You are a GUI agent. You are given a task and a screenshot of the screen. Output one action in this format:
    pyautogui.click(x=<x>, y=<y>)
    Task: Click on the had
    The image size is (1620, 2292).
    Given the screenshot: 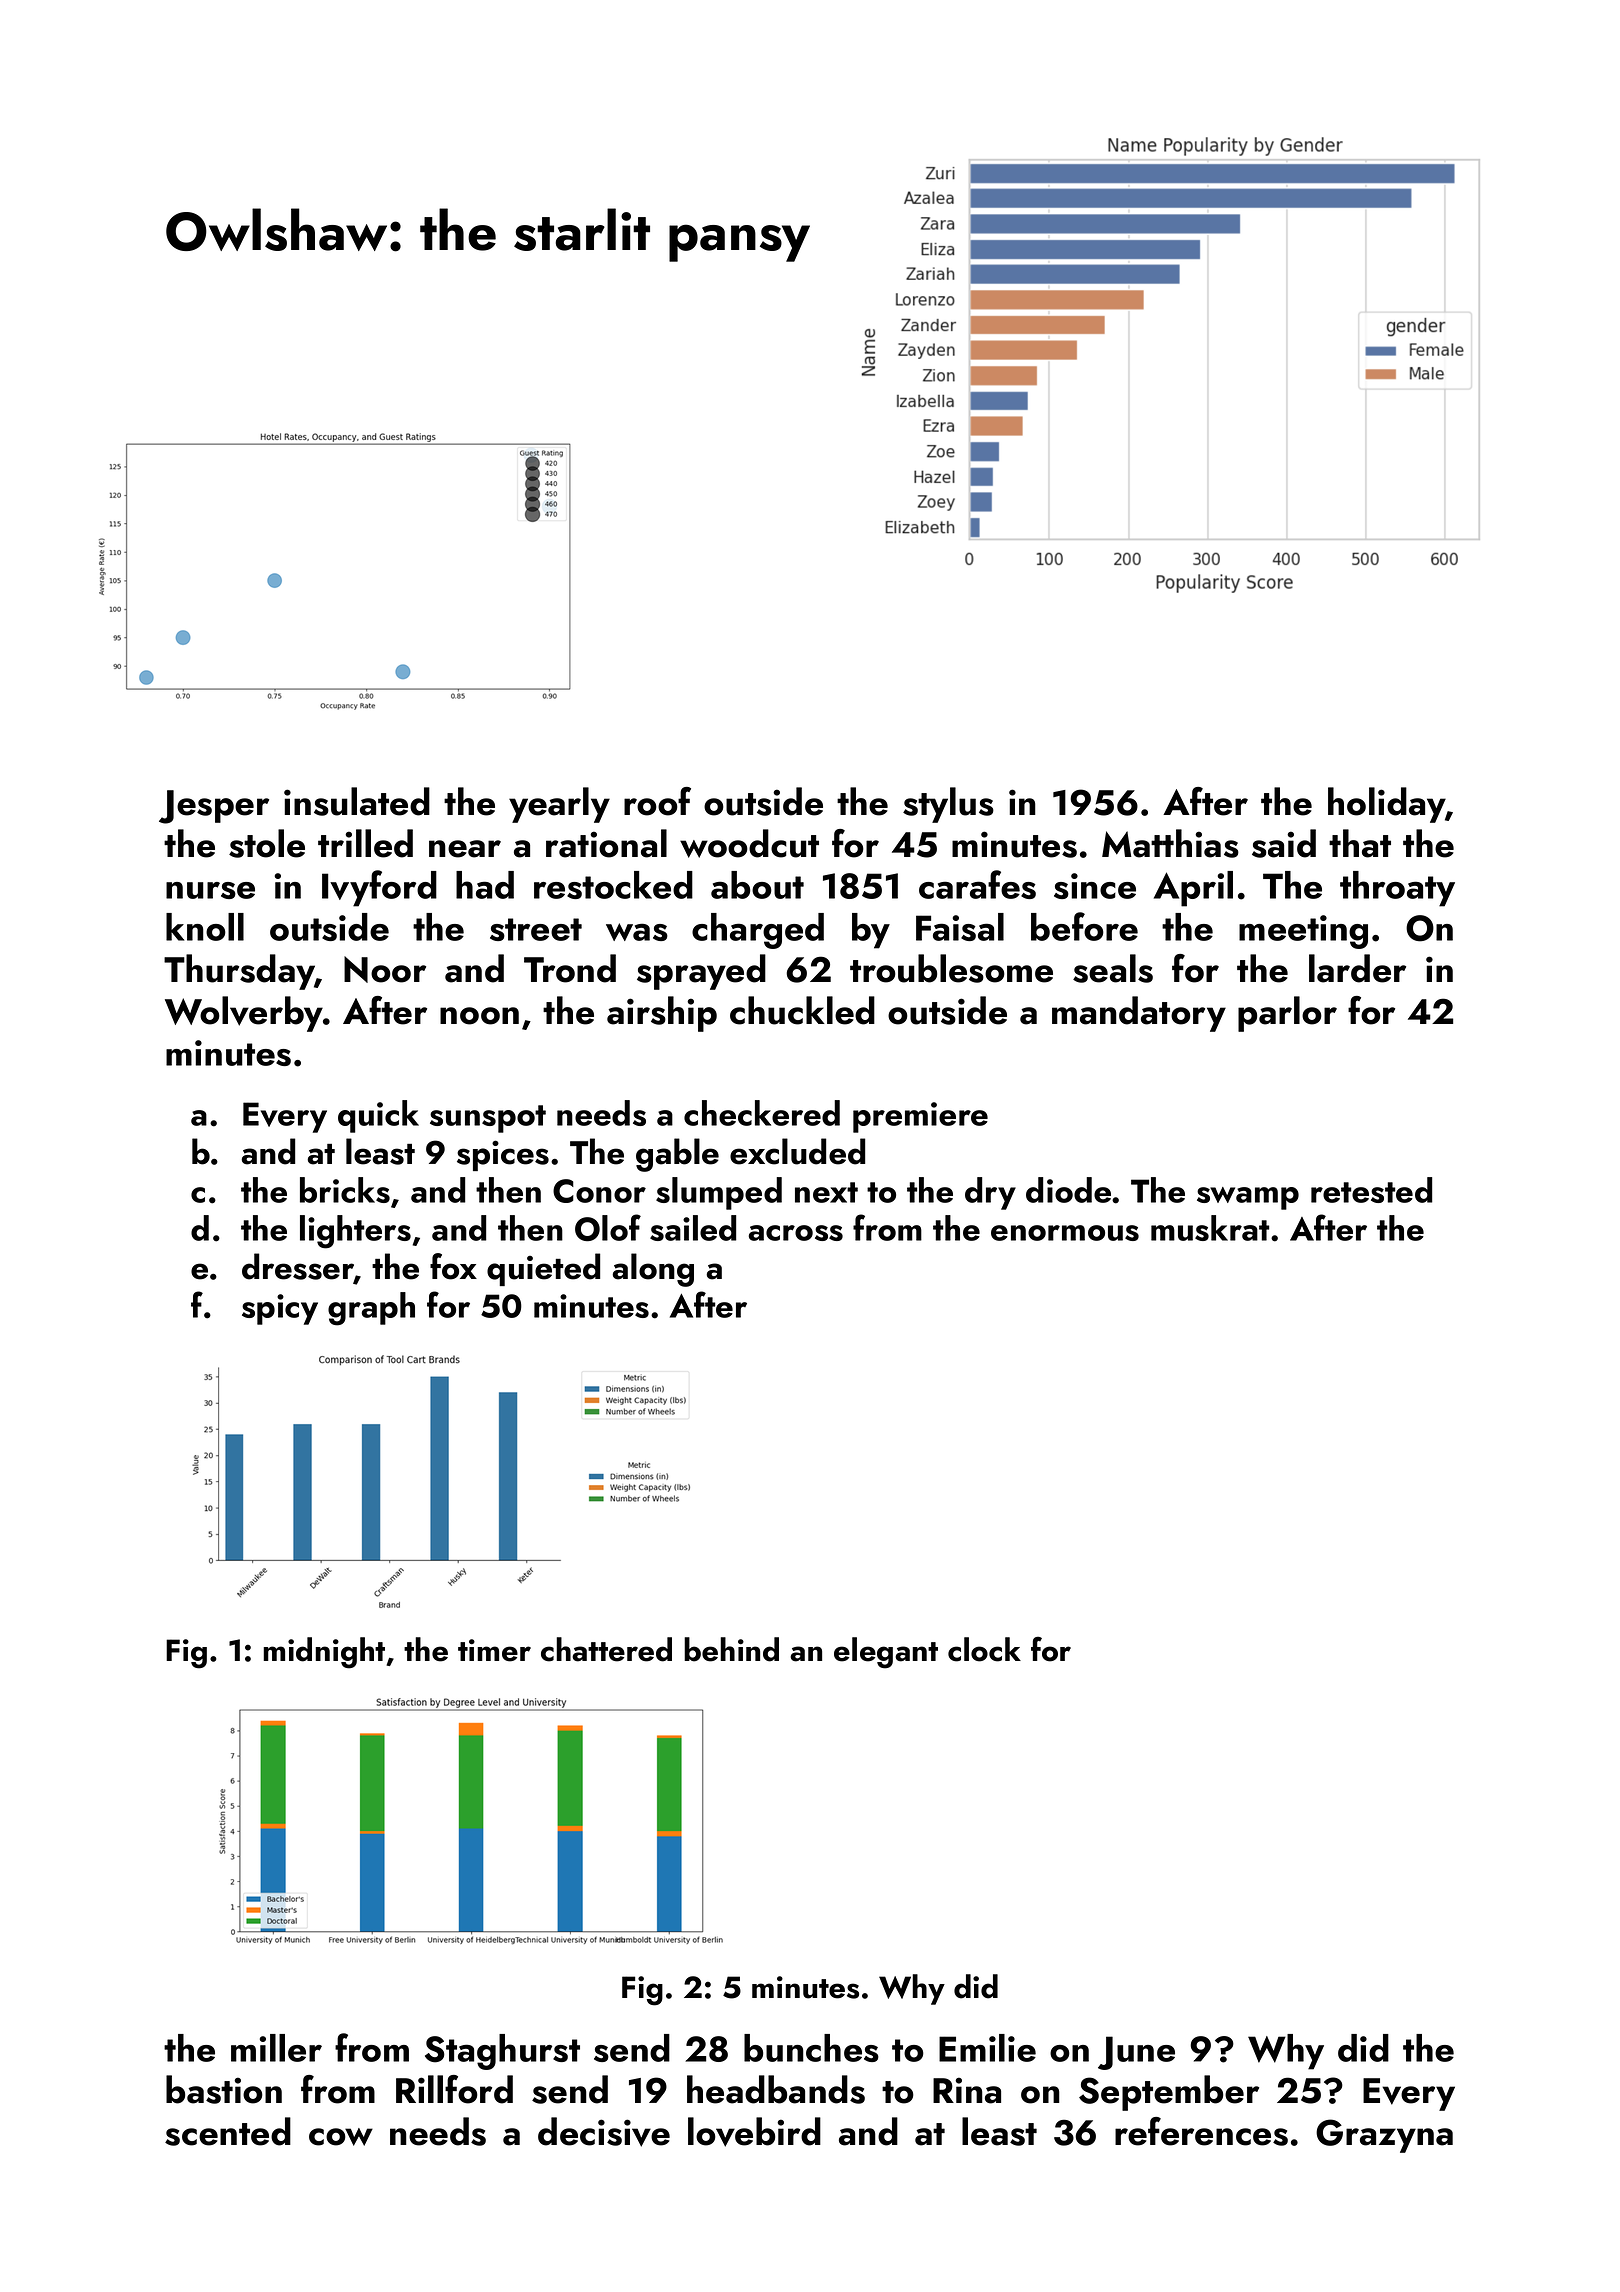 What is the action you would take?
    pyautogui.click(x=485, y=885)
